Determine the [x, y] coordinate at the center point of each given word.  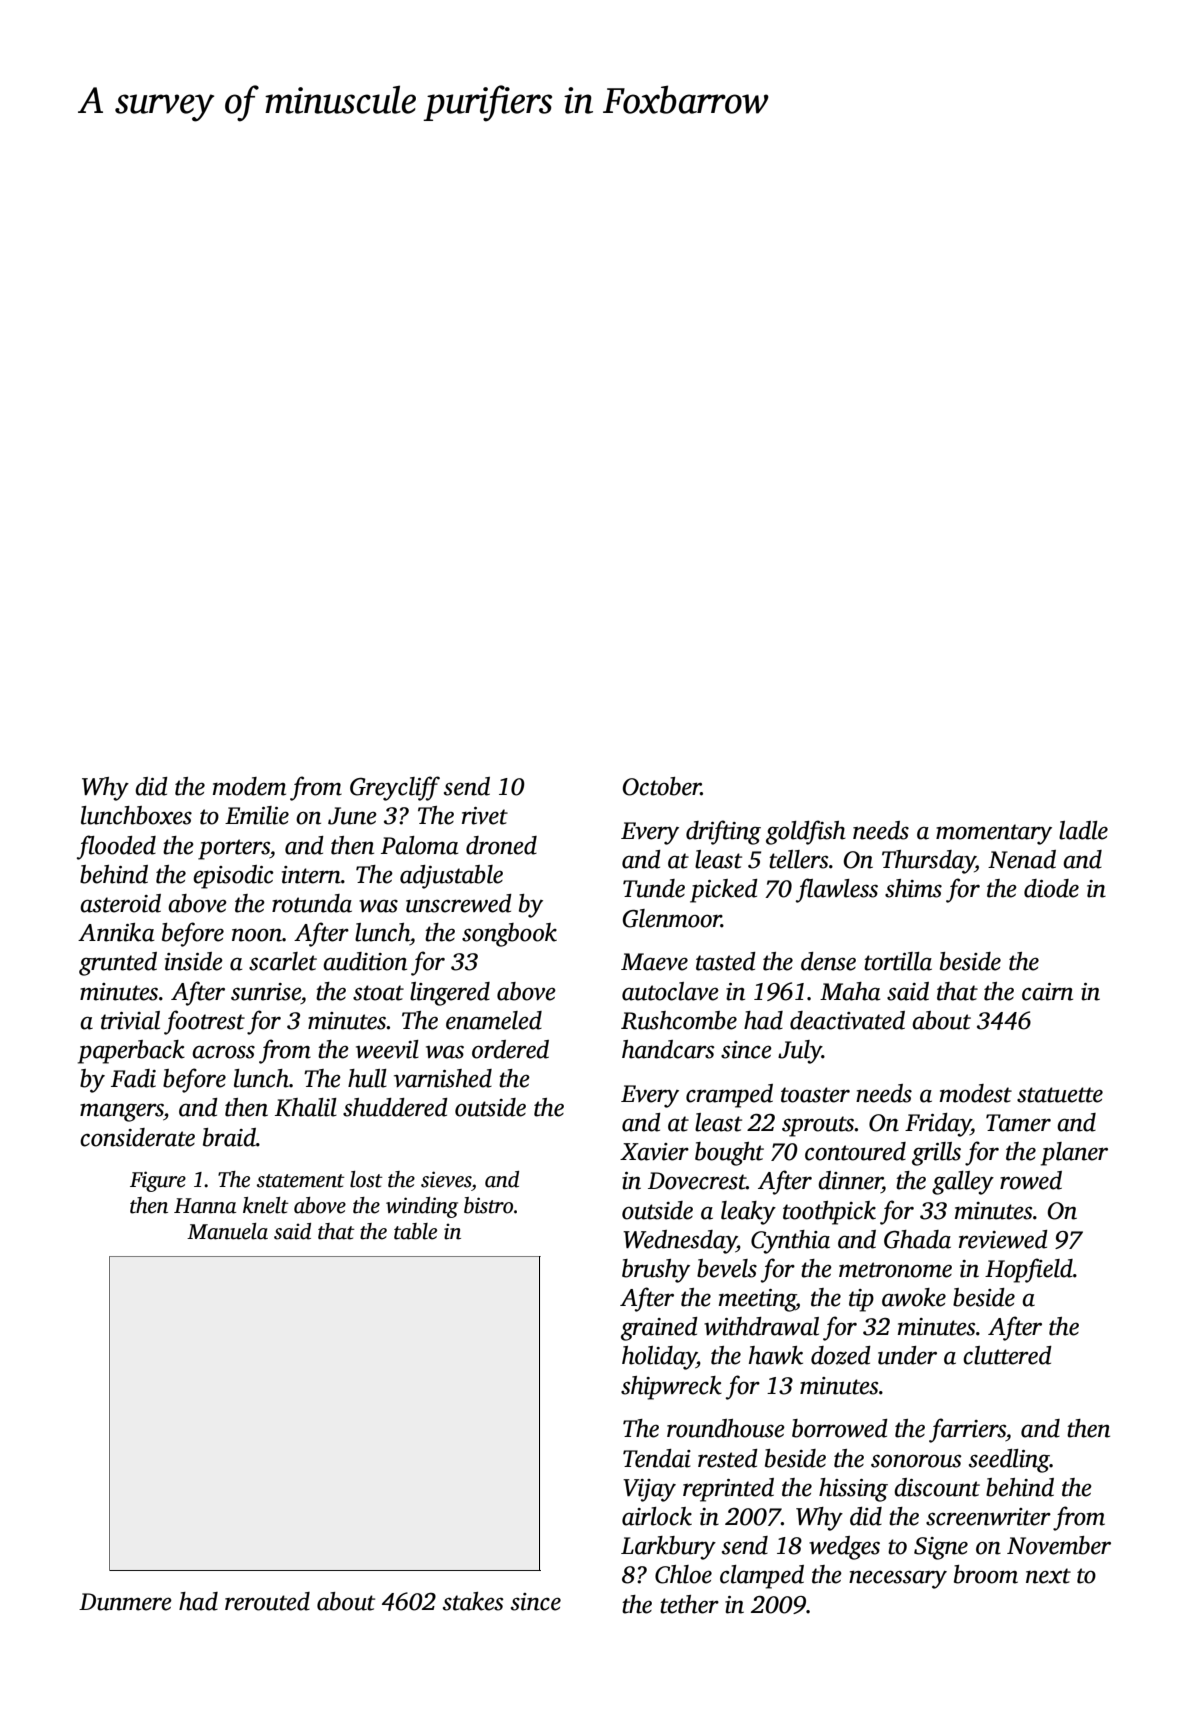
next [1048, 1576]
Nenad [1022, 859]
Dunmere [125, 1602]
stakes [473, 1601]
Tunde [654, 888]
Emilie [257, 815]
